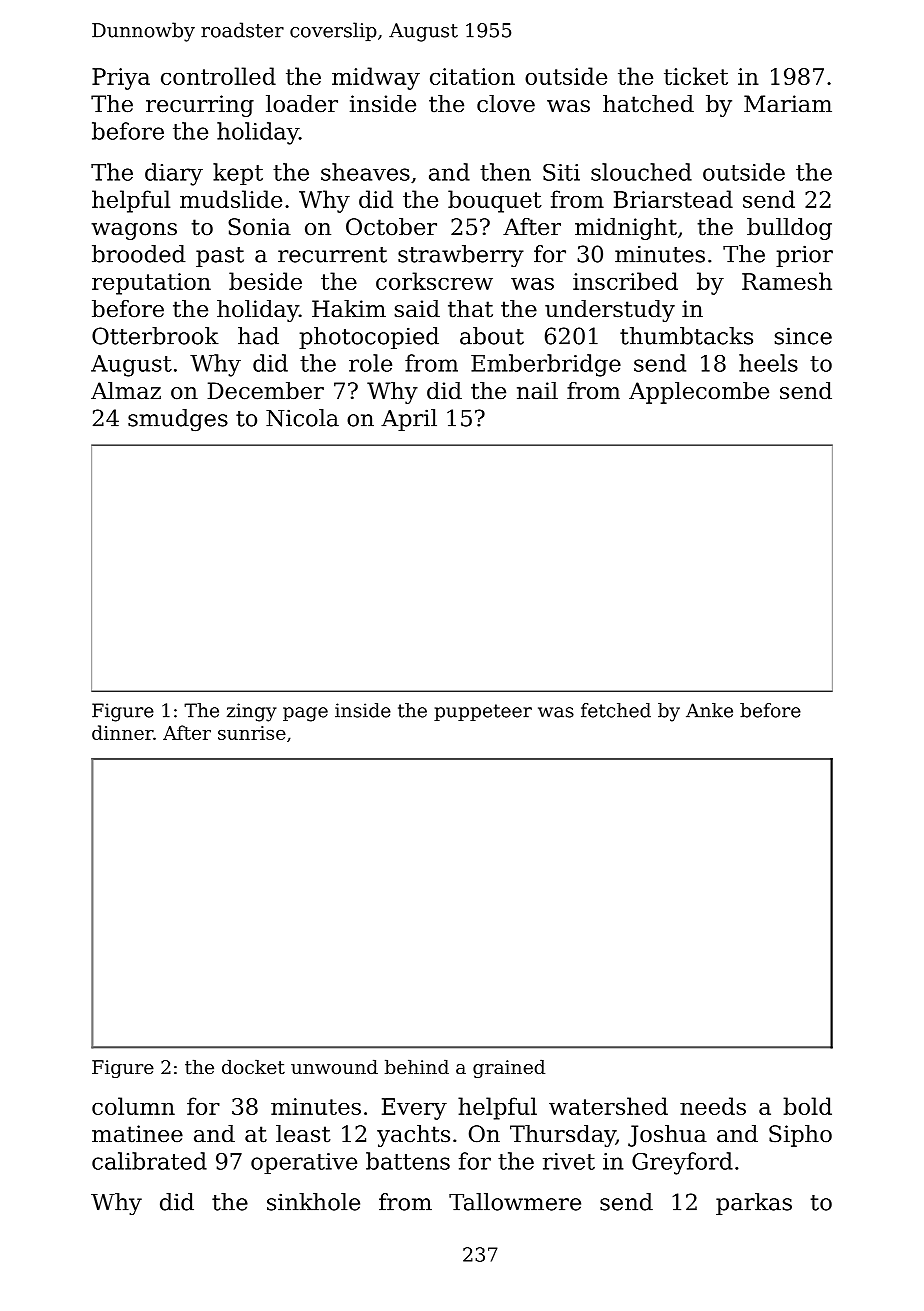  I want to click on parkas, so click(754, 1204).
